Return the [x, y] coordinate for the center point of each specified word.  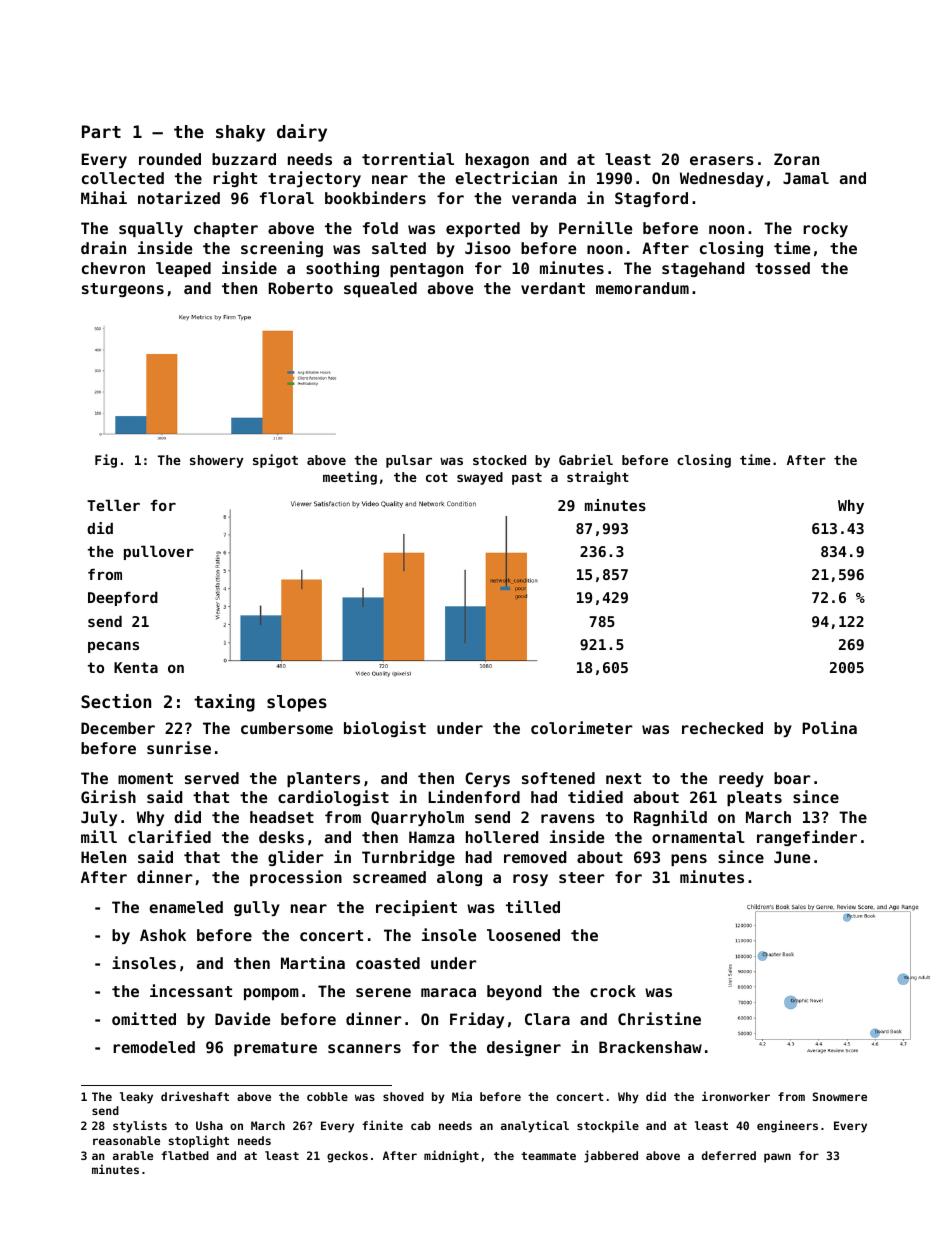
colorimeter [582, 727]
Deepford [123, 599]
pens [689, 860]
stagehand [703, 269]
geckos [347, 1157]
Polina [829, 727]
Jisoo [488, 247]
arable [133, 1155]
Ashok [163, 935]
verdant [553, 288]
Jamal [806, 178]
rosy [530, 880]
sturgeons [123, 290]
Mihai [104, 197]
